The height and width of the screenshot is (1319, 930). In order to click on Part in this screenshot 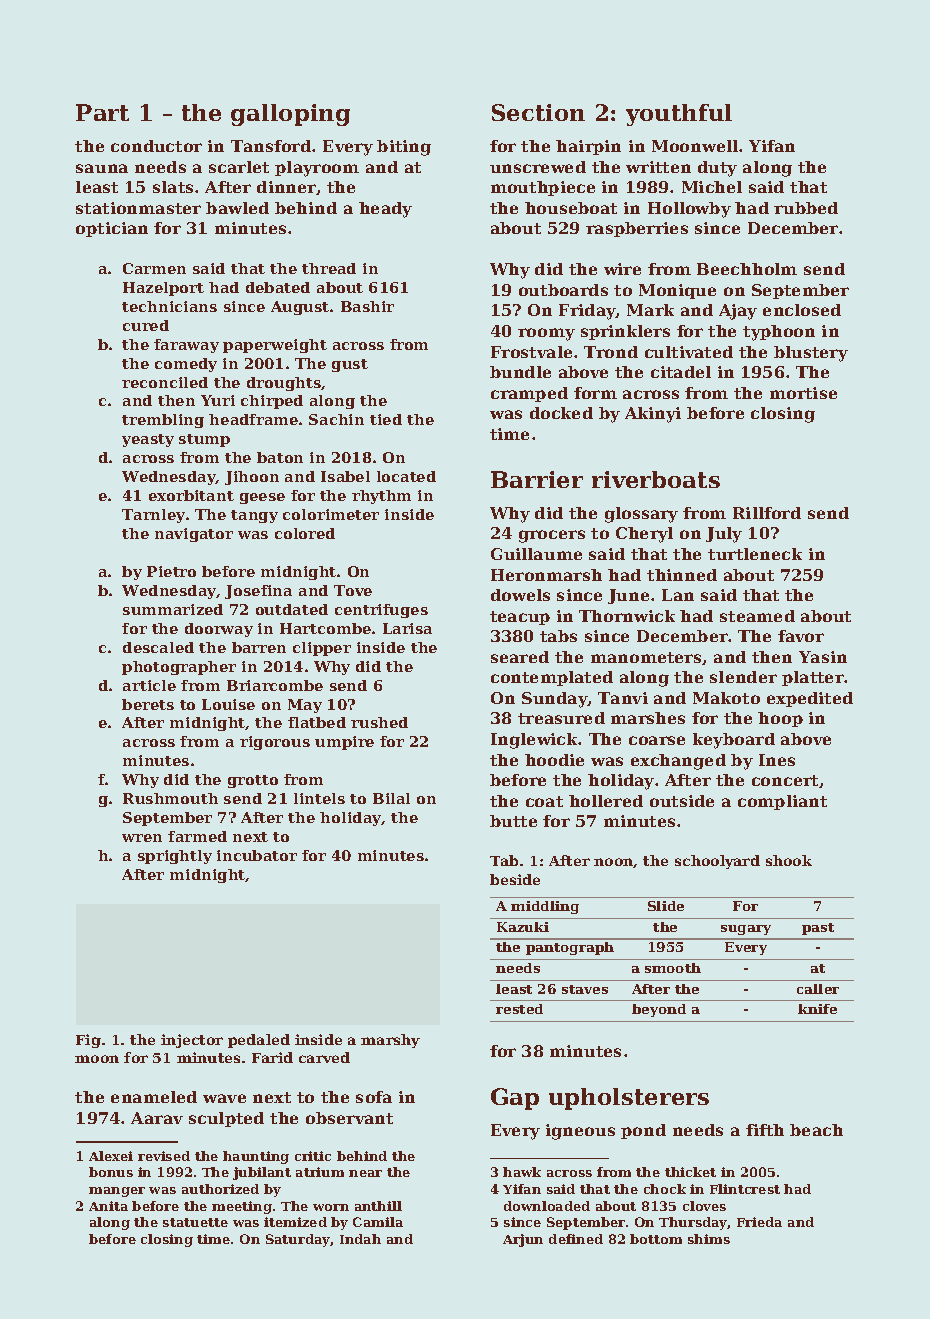, I will do `click(102, 112)`.
